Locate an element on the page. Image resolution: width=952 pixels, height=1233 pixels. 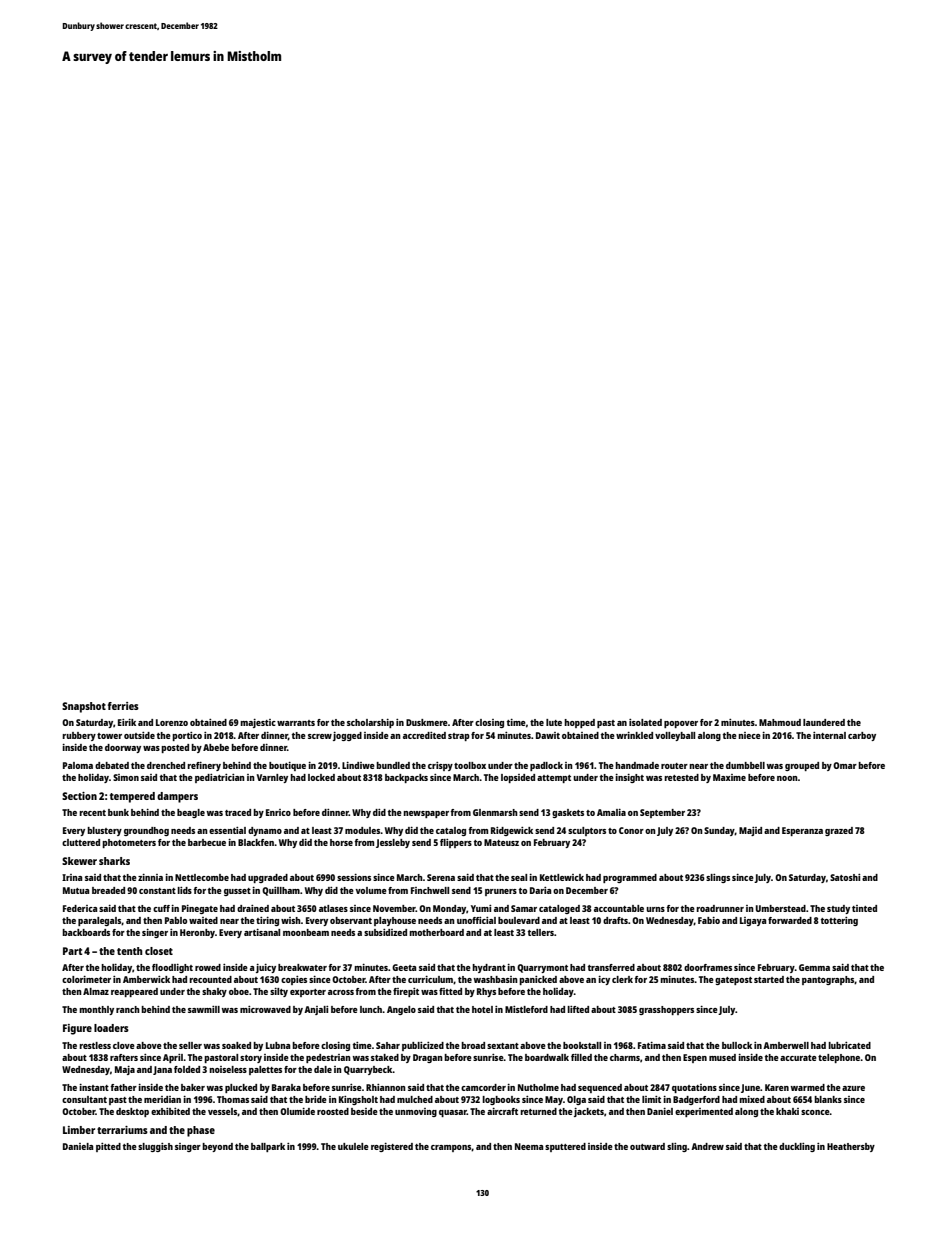
lute is located at coordinates (554, 722).
